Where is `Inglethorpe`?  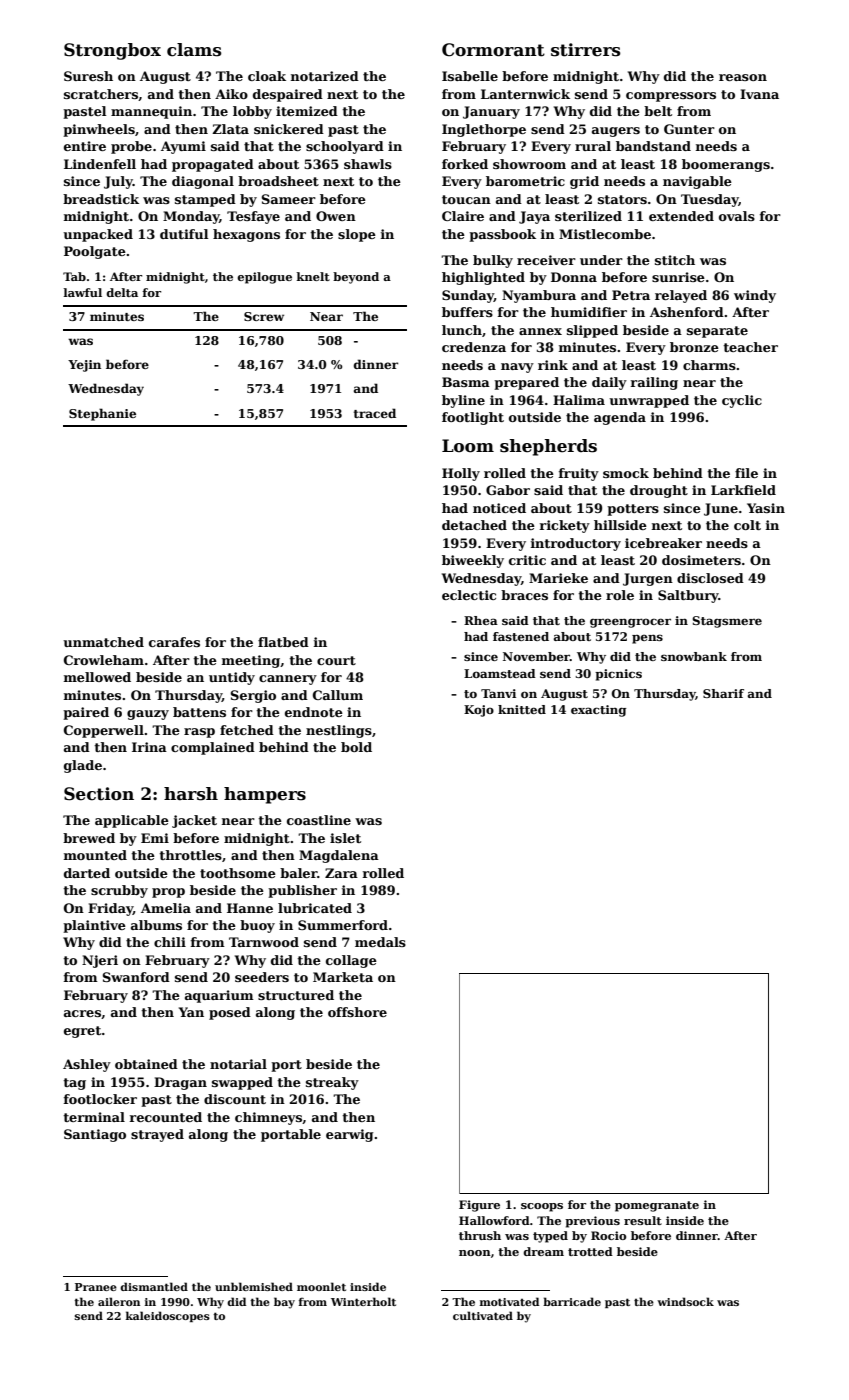 Inglethorpe is located at coordinates (484, 130).
